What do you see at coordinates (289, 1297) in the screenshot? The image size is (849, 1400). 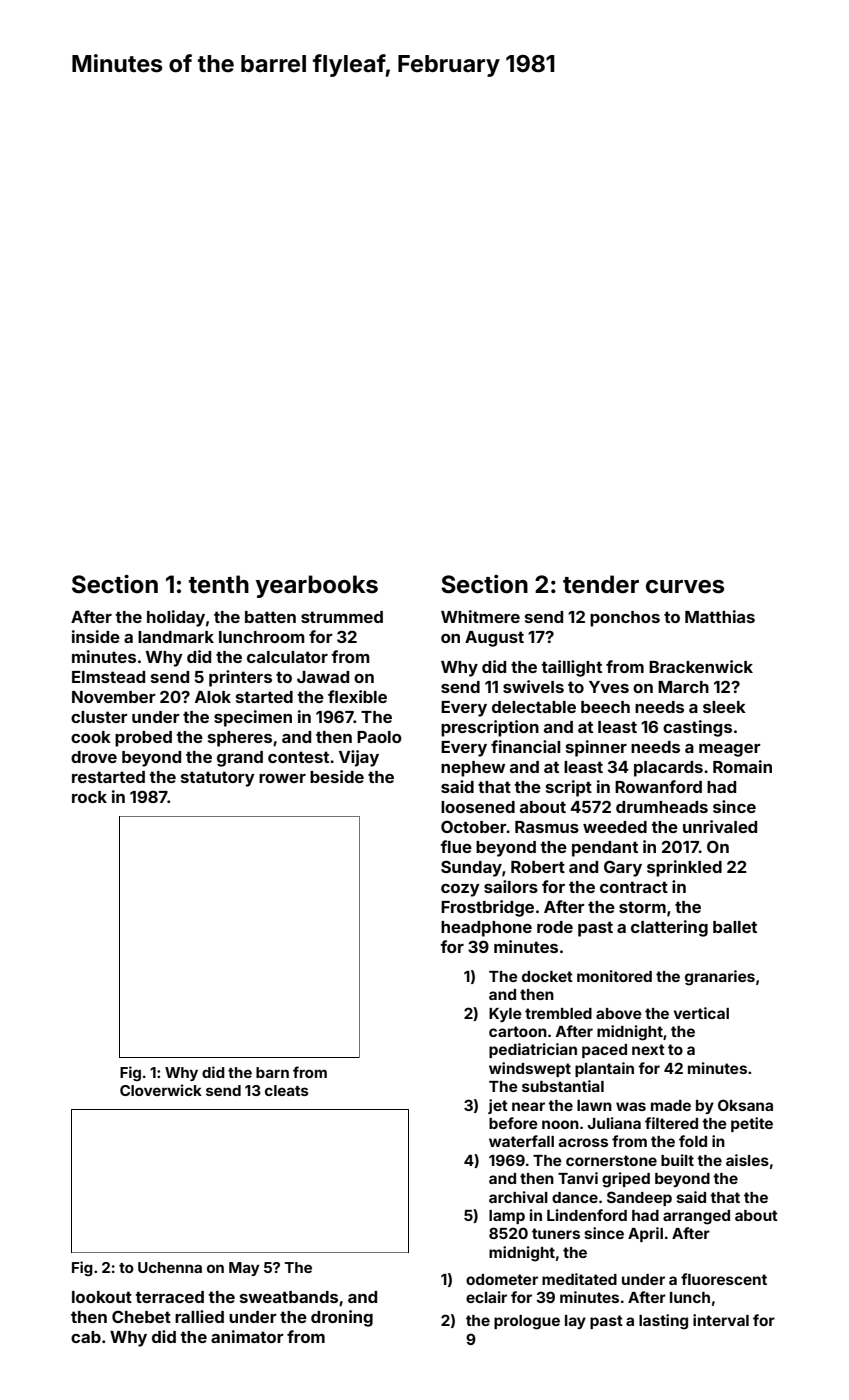 I see `sweatbands` at bounding box center [289, 1297].
